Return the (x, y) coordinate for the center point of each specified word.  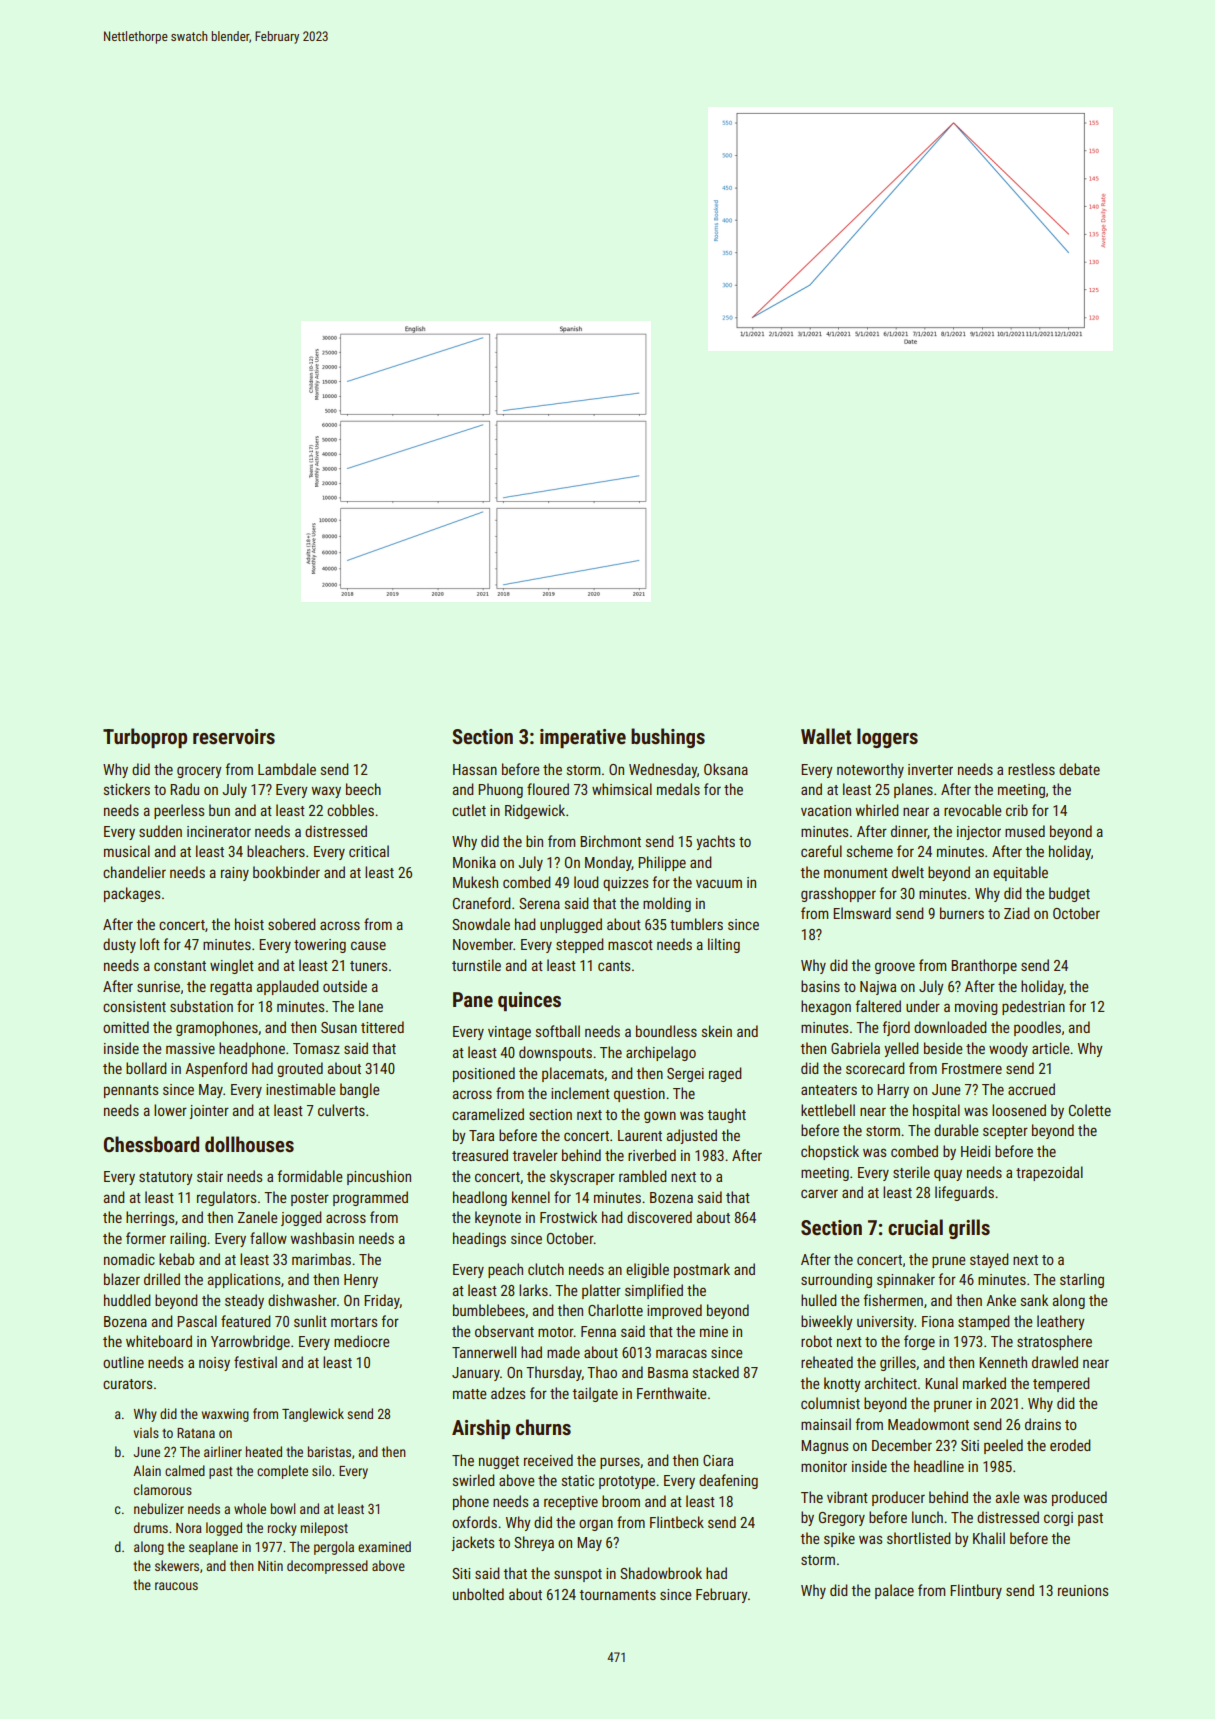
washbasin (322, 1238)
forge (919, 1342)
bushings (668, 738)
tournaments (617, 1595)
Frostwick (568, 1217)
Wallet (826, 736)
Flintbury (976, 1591)
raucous (176, 1586)
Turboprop (145, 738)
